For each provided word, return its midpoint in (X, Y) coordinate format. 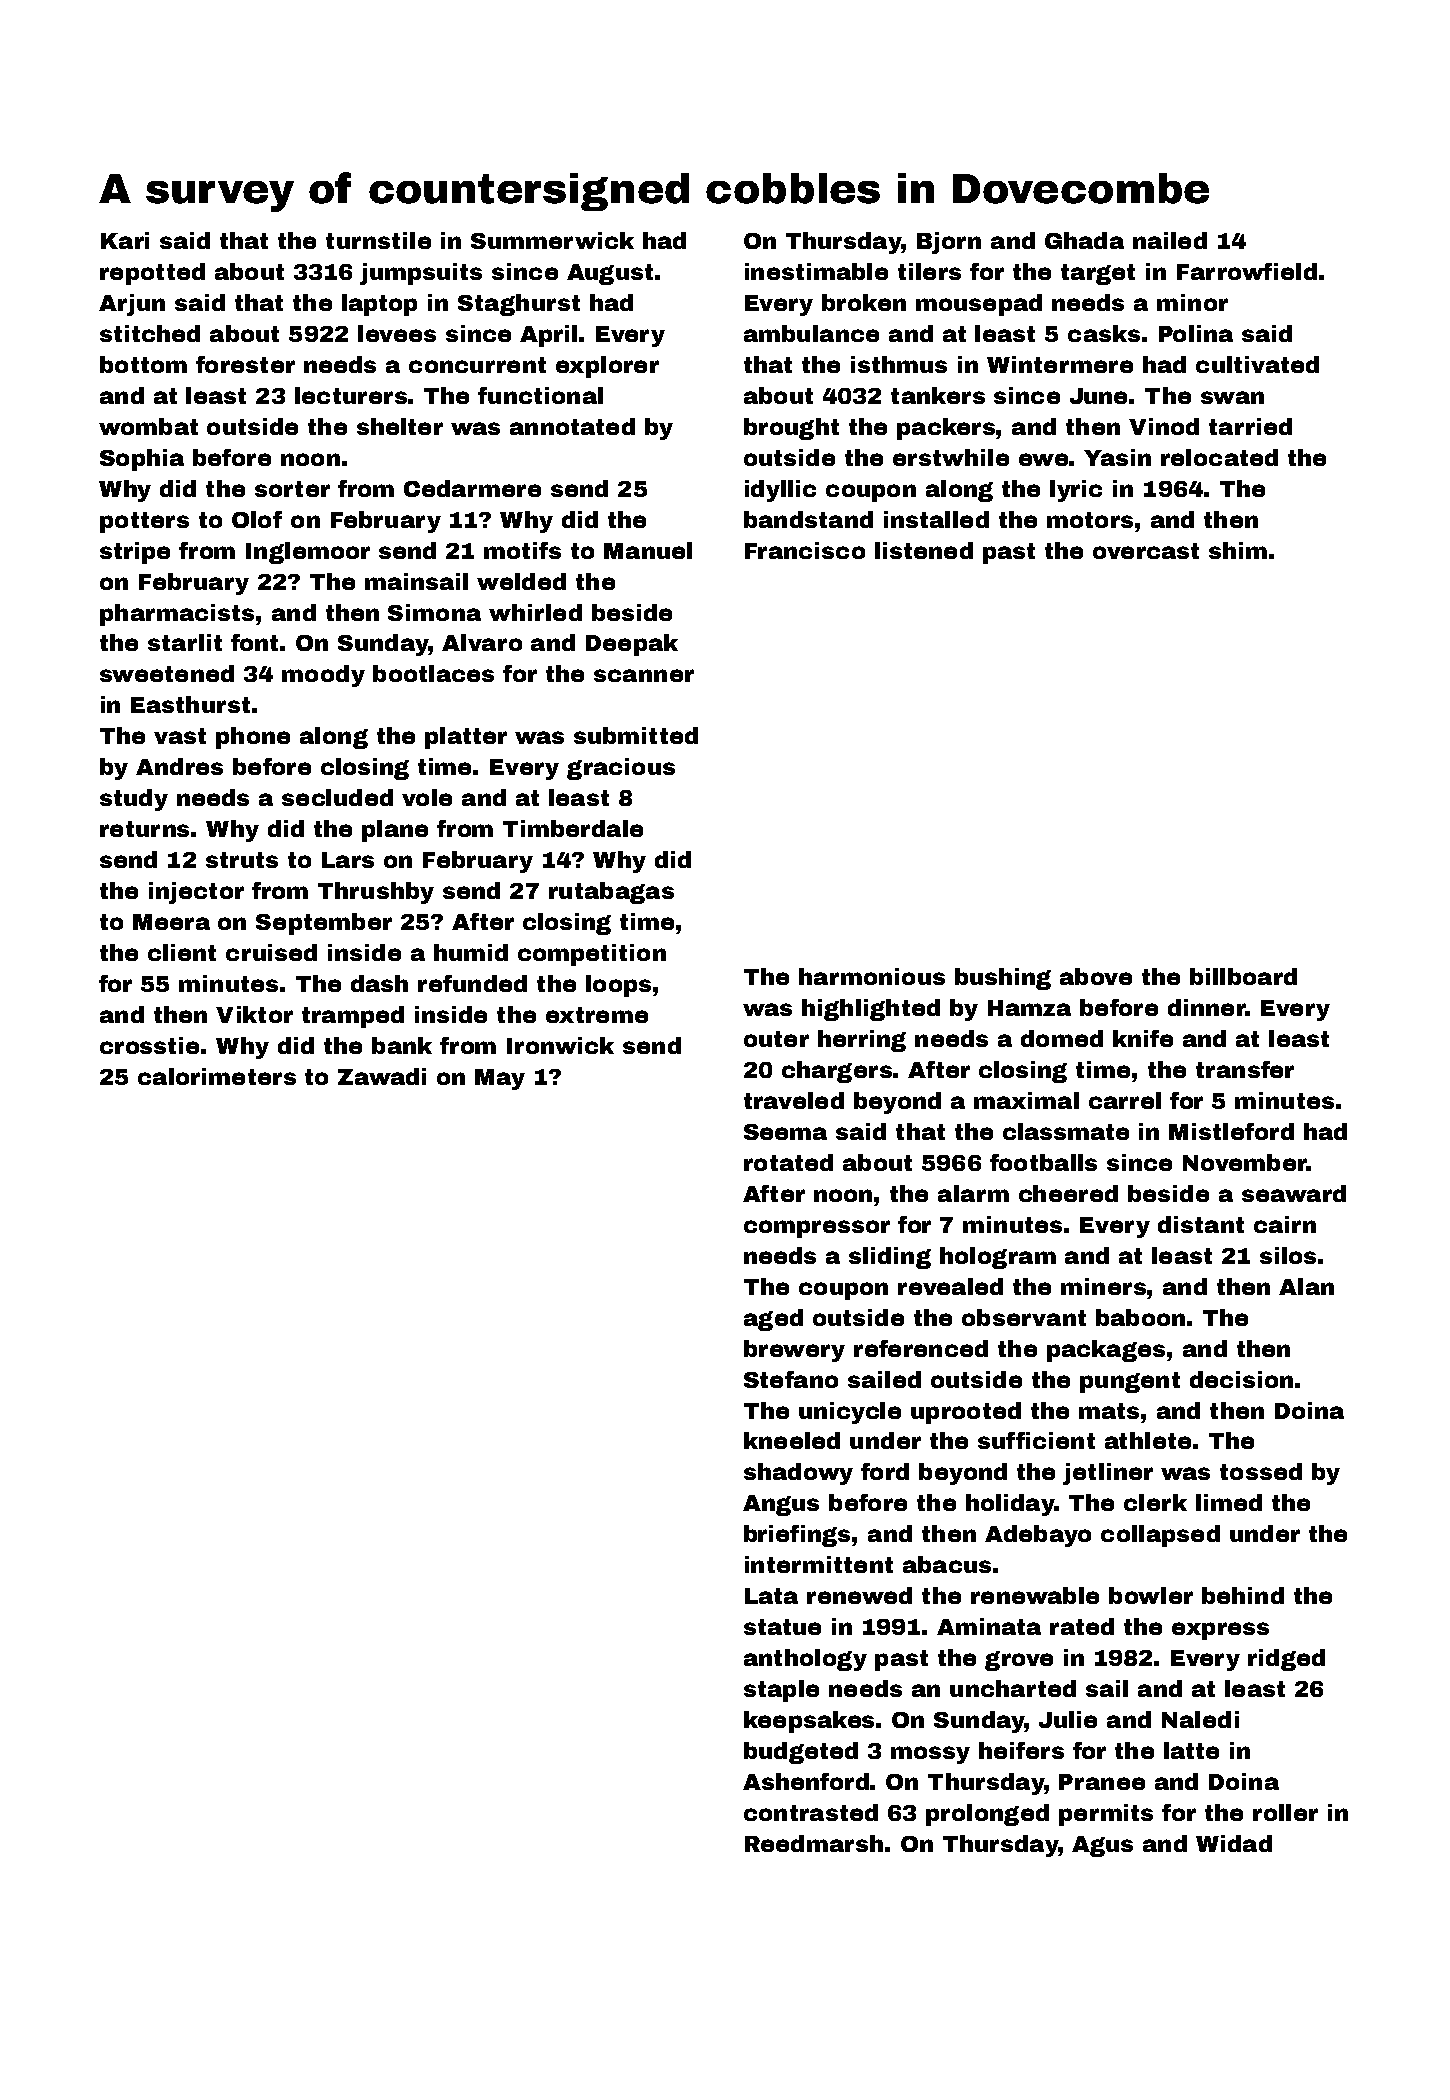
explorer (607, 367)
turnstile (378, 240)
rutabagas (611, 893)
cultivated (1257, 364)
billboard (1243, 976)
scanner (644, 675)
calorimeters (217, 1076)
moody (323, 676)
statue (782, 1627)
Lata (771, 1596)
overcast (1146, 551)
